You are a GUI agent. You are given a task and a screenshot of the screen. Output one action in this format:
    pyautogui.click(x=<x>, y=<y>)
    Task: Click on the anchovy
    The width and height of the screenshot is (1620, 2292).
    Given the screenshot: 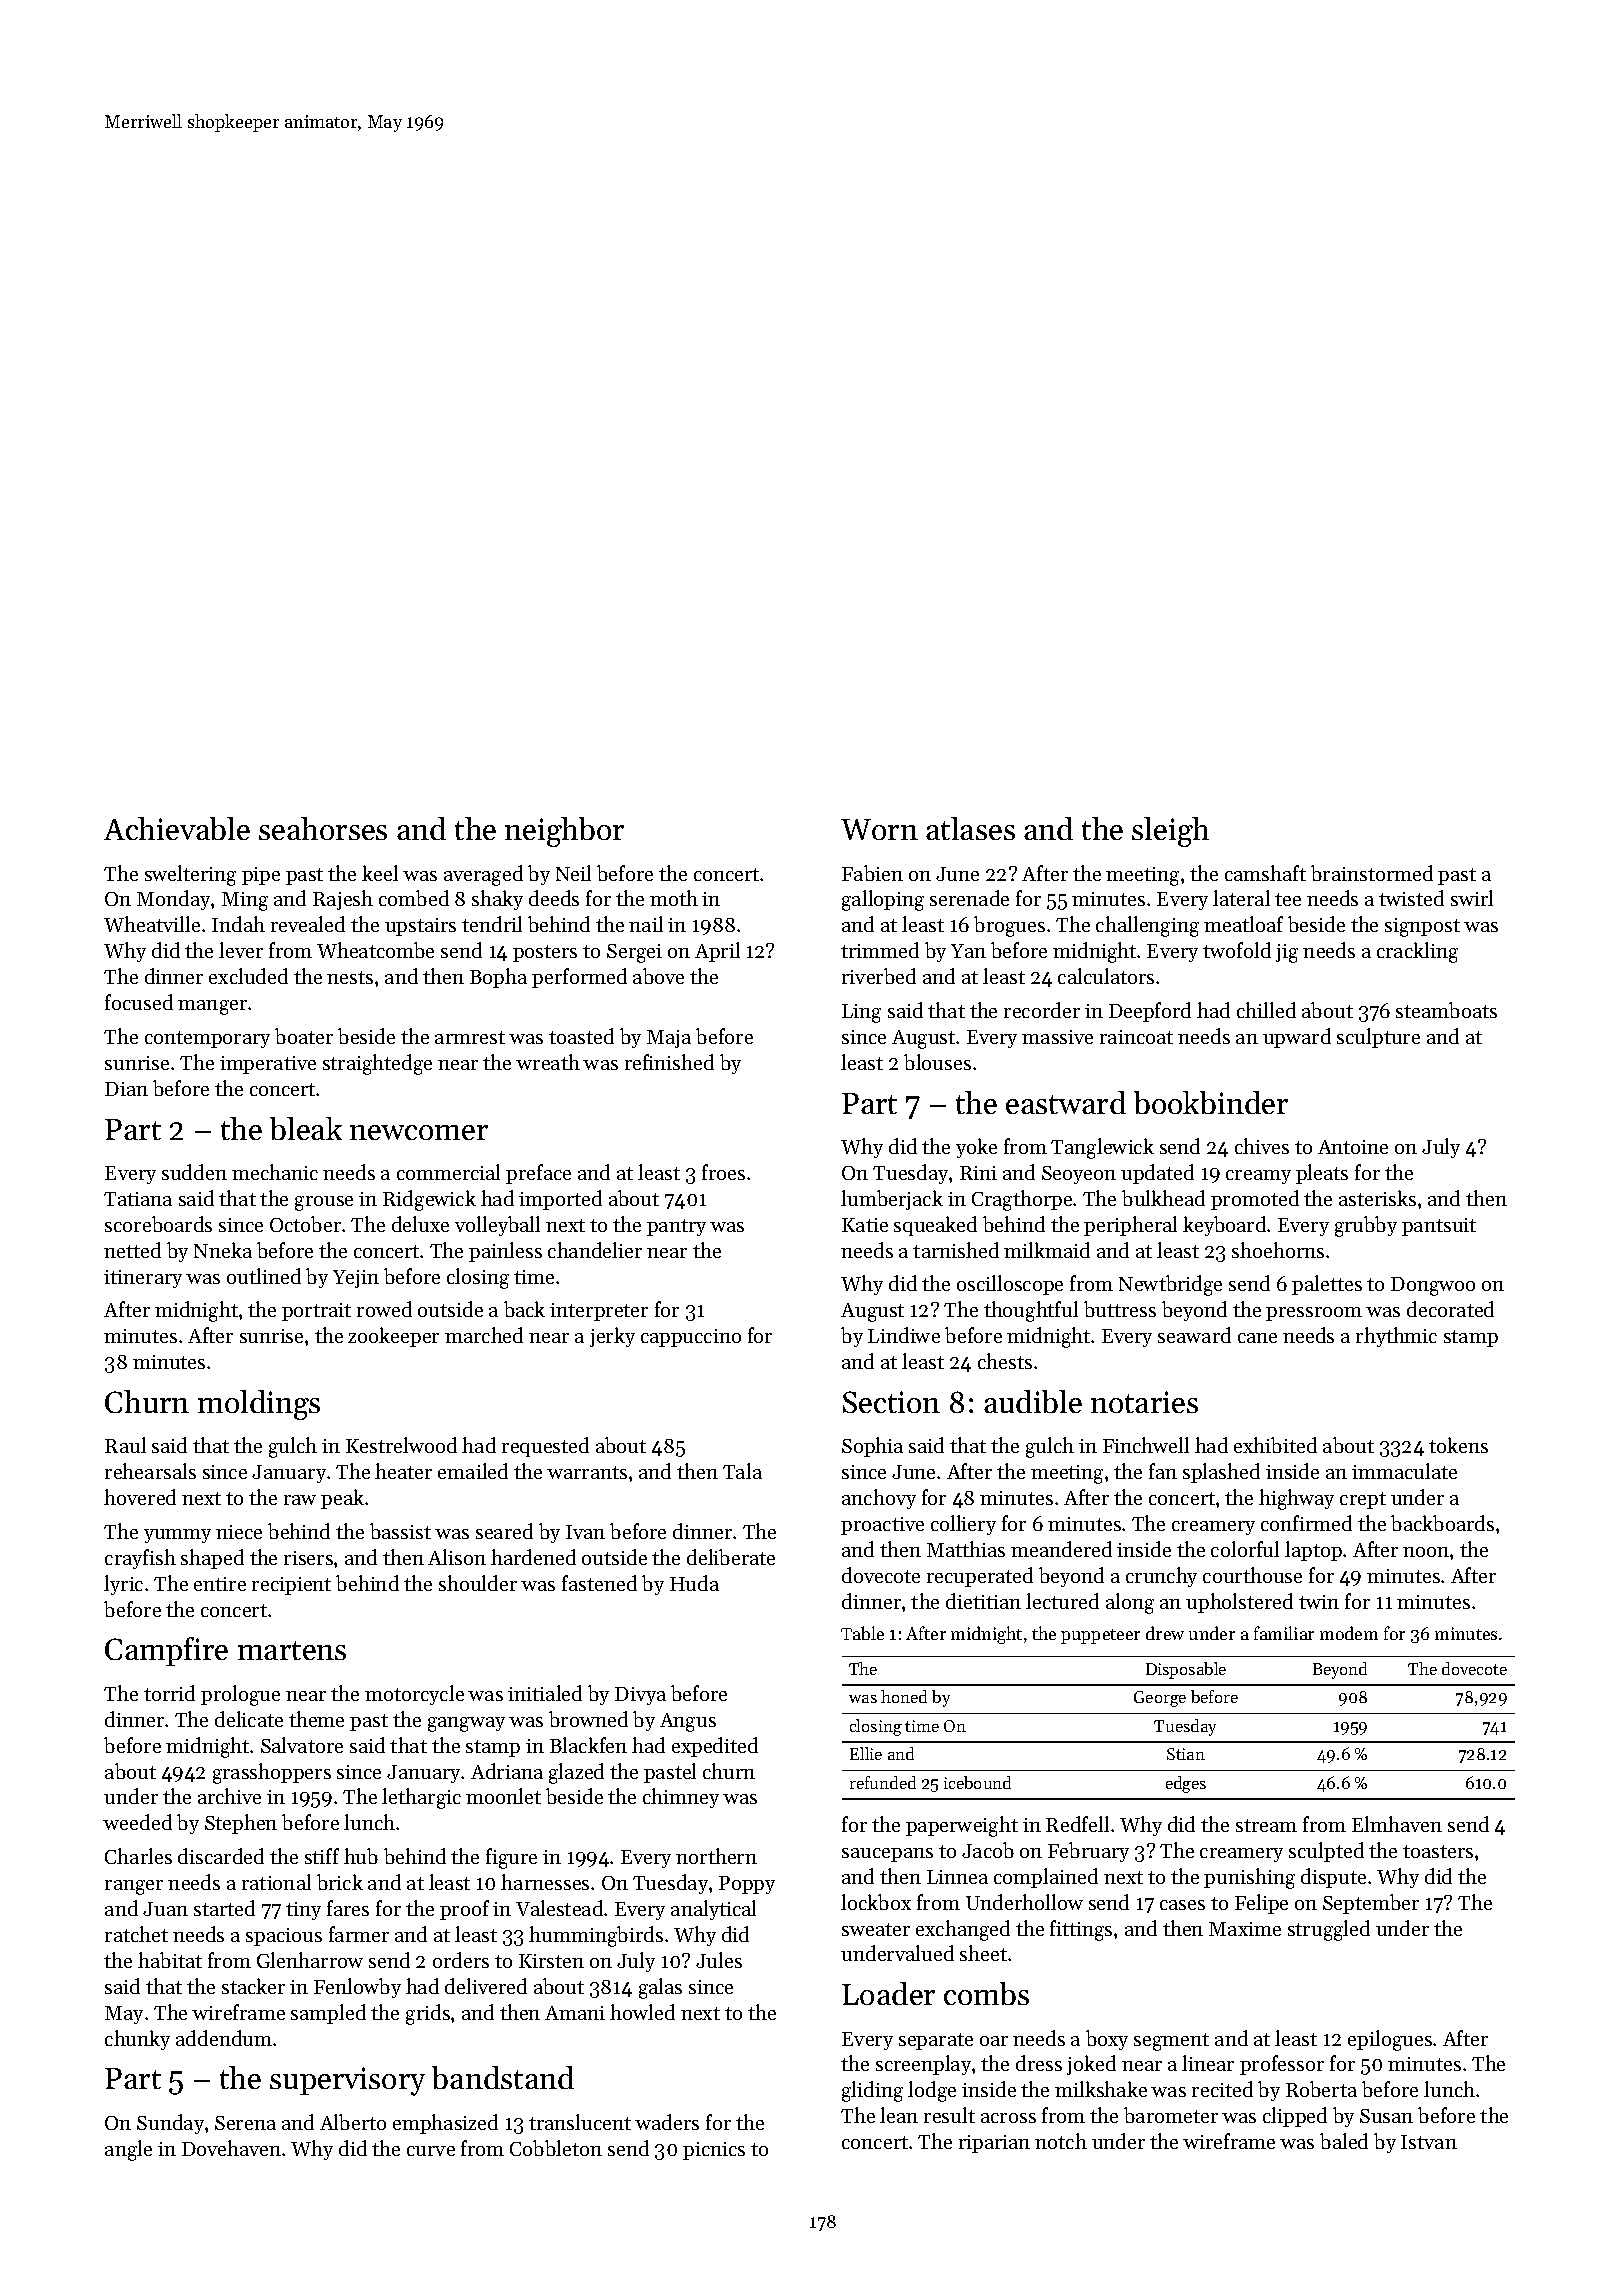 What is the action you would take?
    pyautogui.click(x=879, y=1499)
